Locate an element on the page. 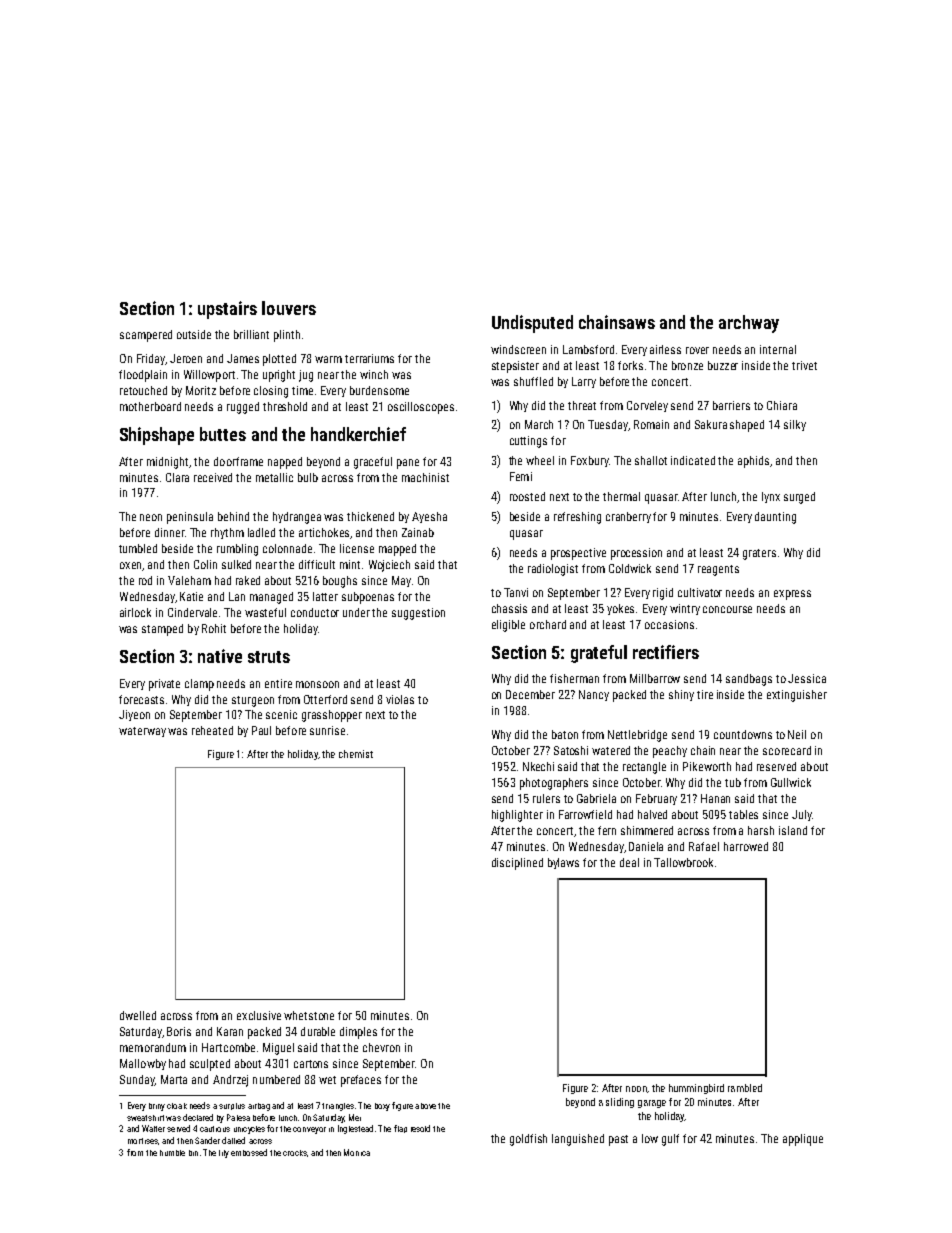 The height and width of the document is (1233, 952). upstairs is located at coordinates (227, 310).
